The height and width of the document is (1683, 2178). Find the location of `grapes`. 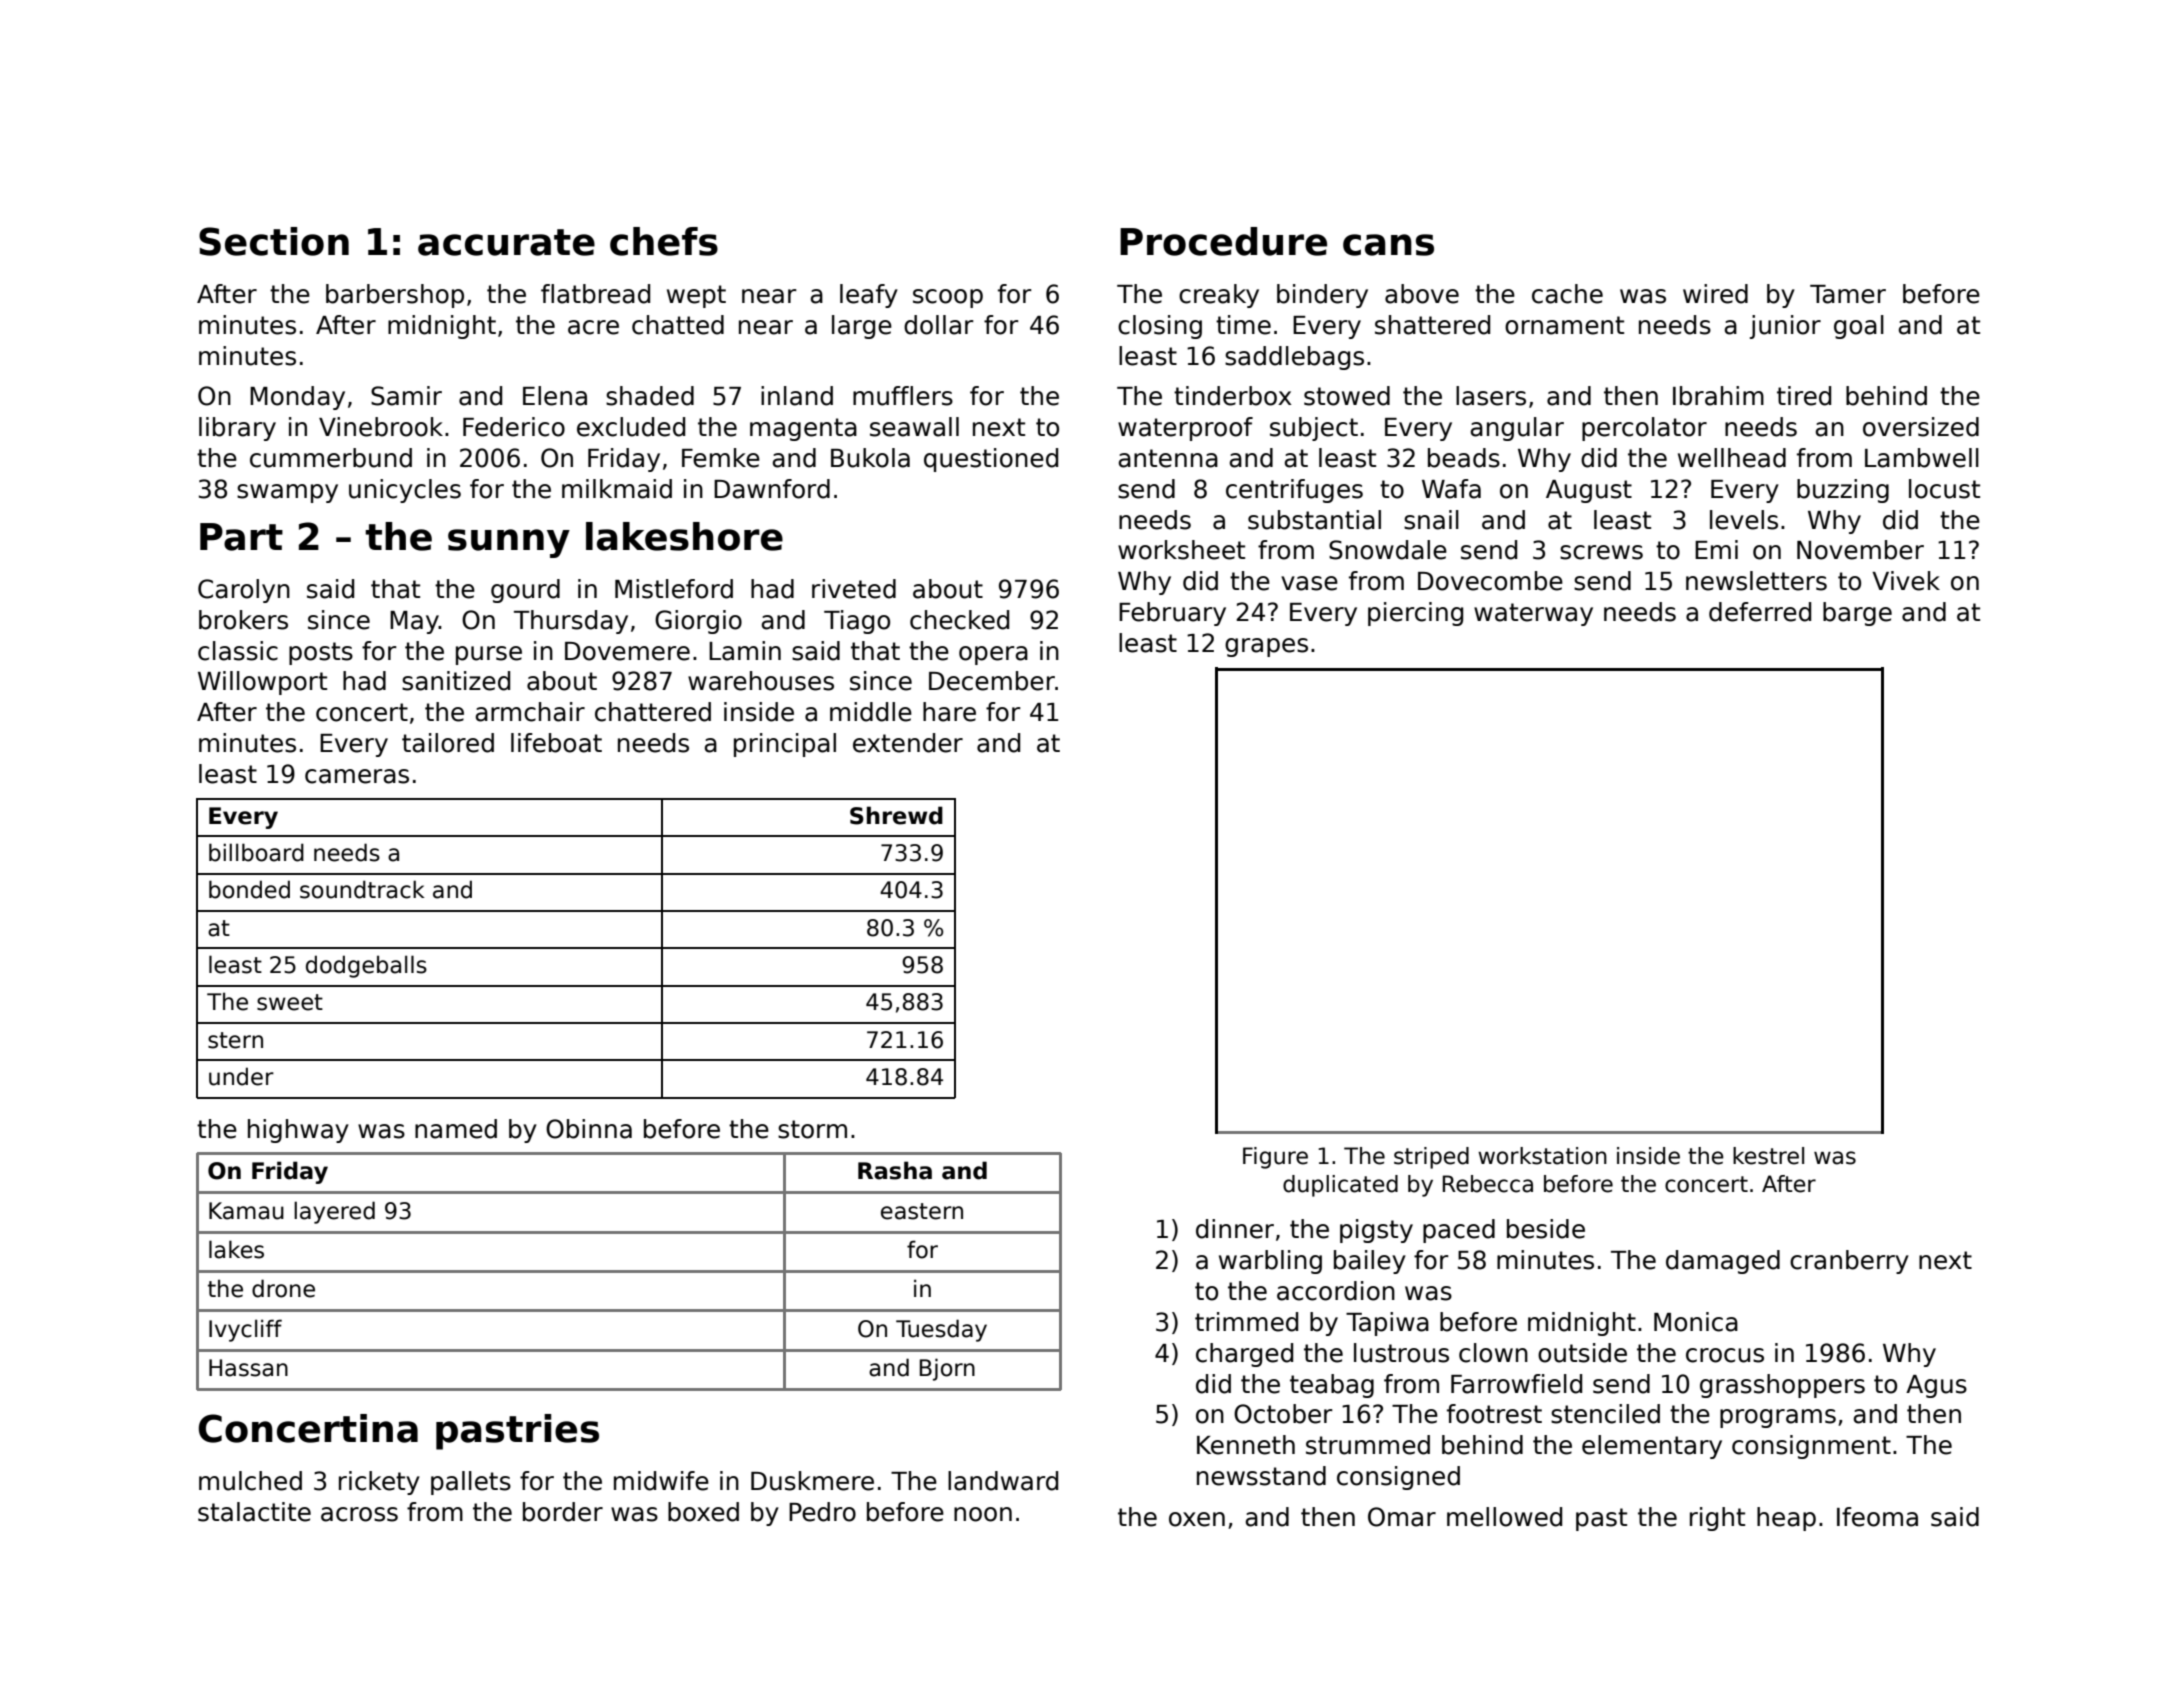

grapes is located at coordinates (1266, 647).
